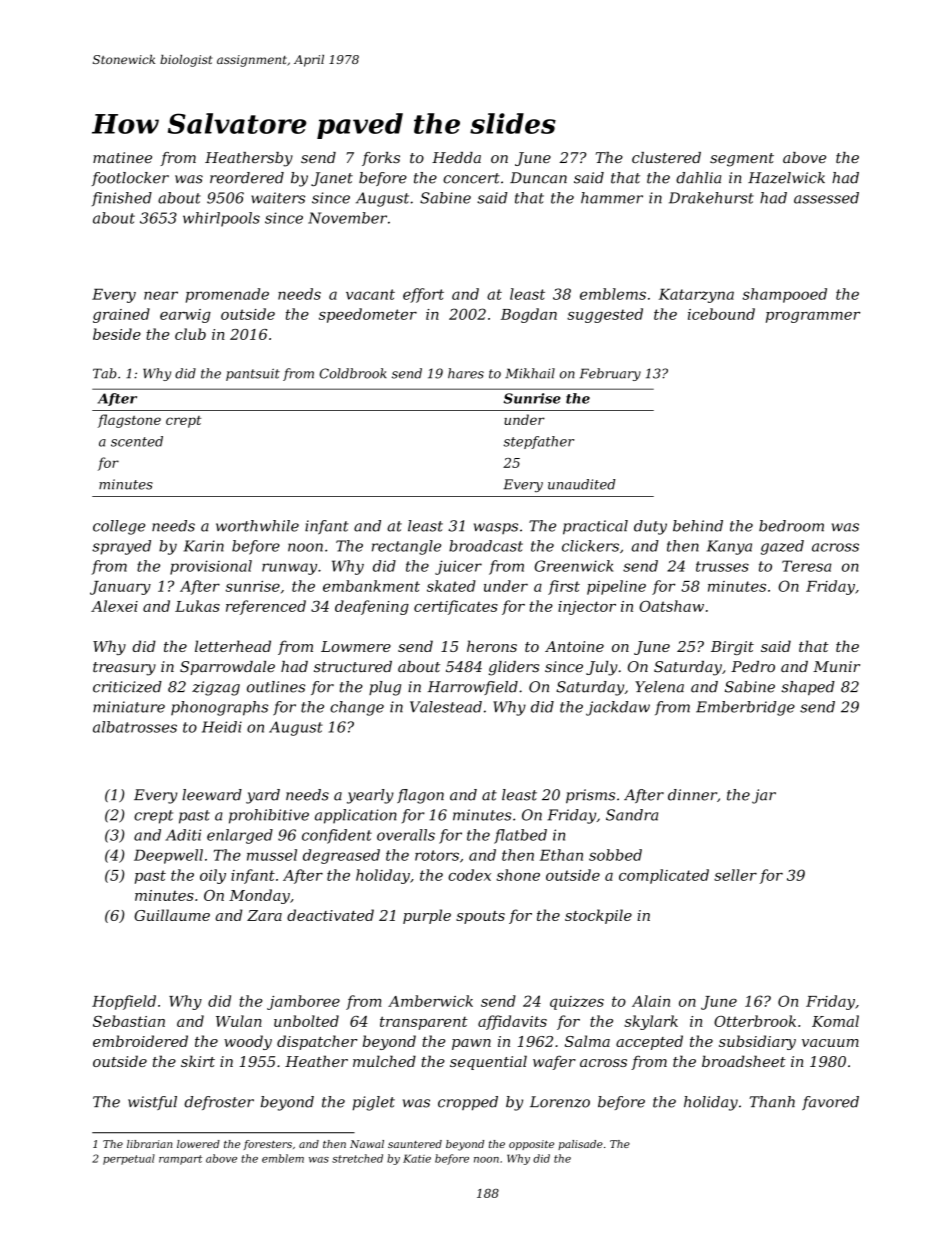  Describe the element at coordinates (417, 1158) in the page. I see `Katie` at that location.
